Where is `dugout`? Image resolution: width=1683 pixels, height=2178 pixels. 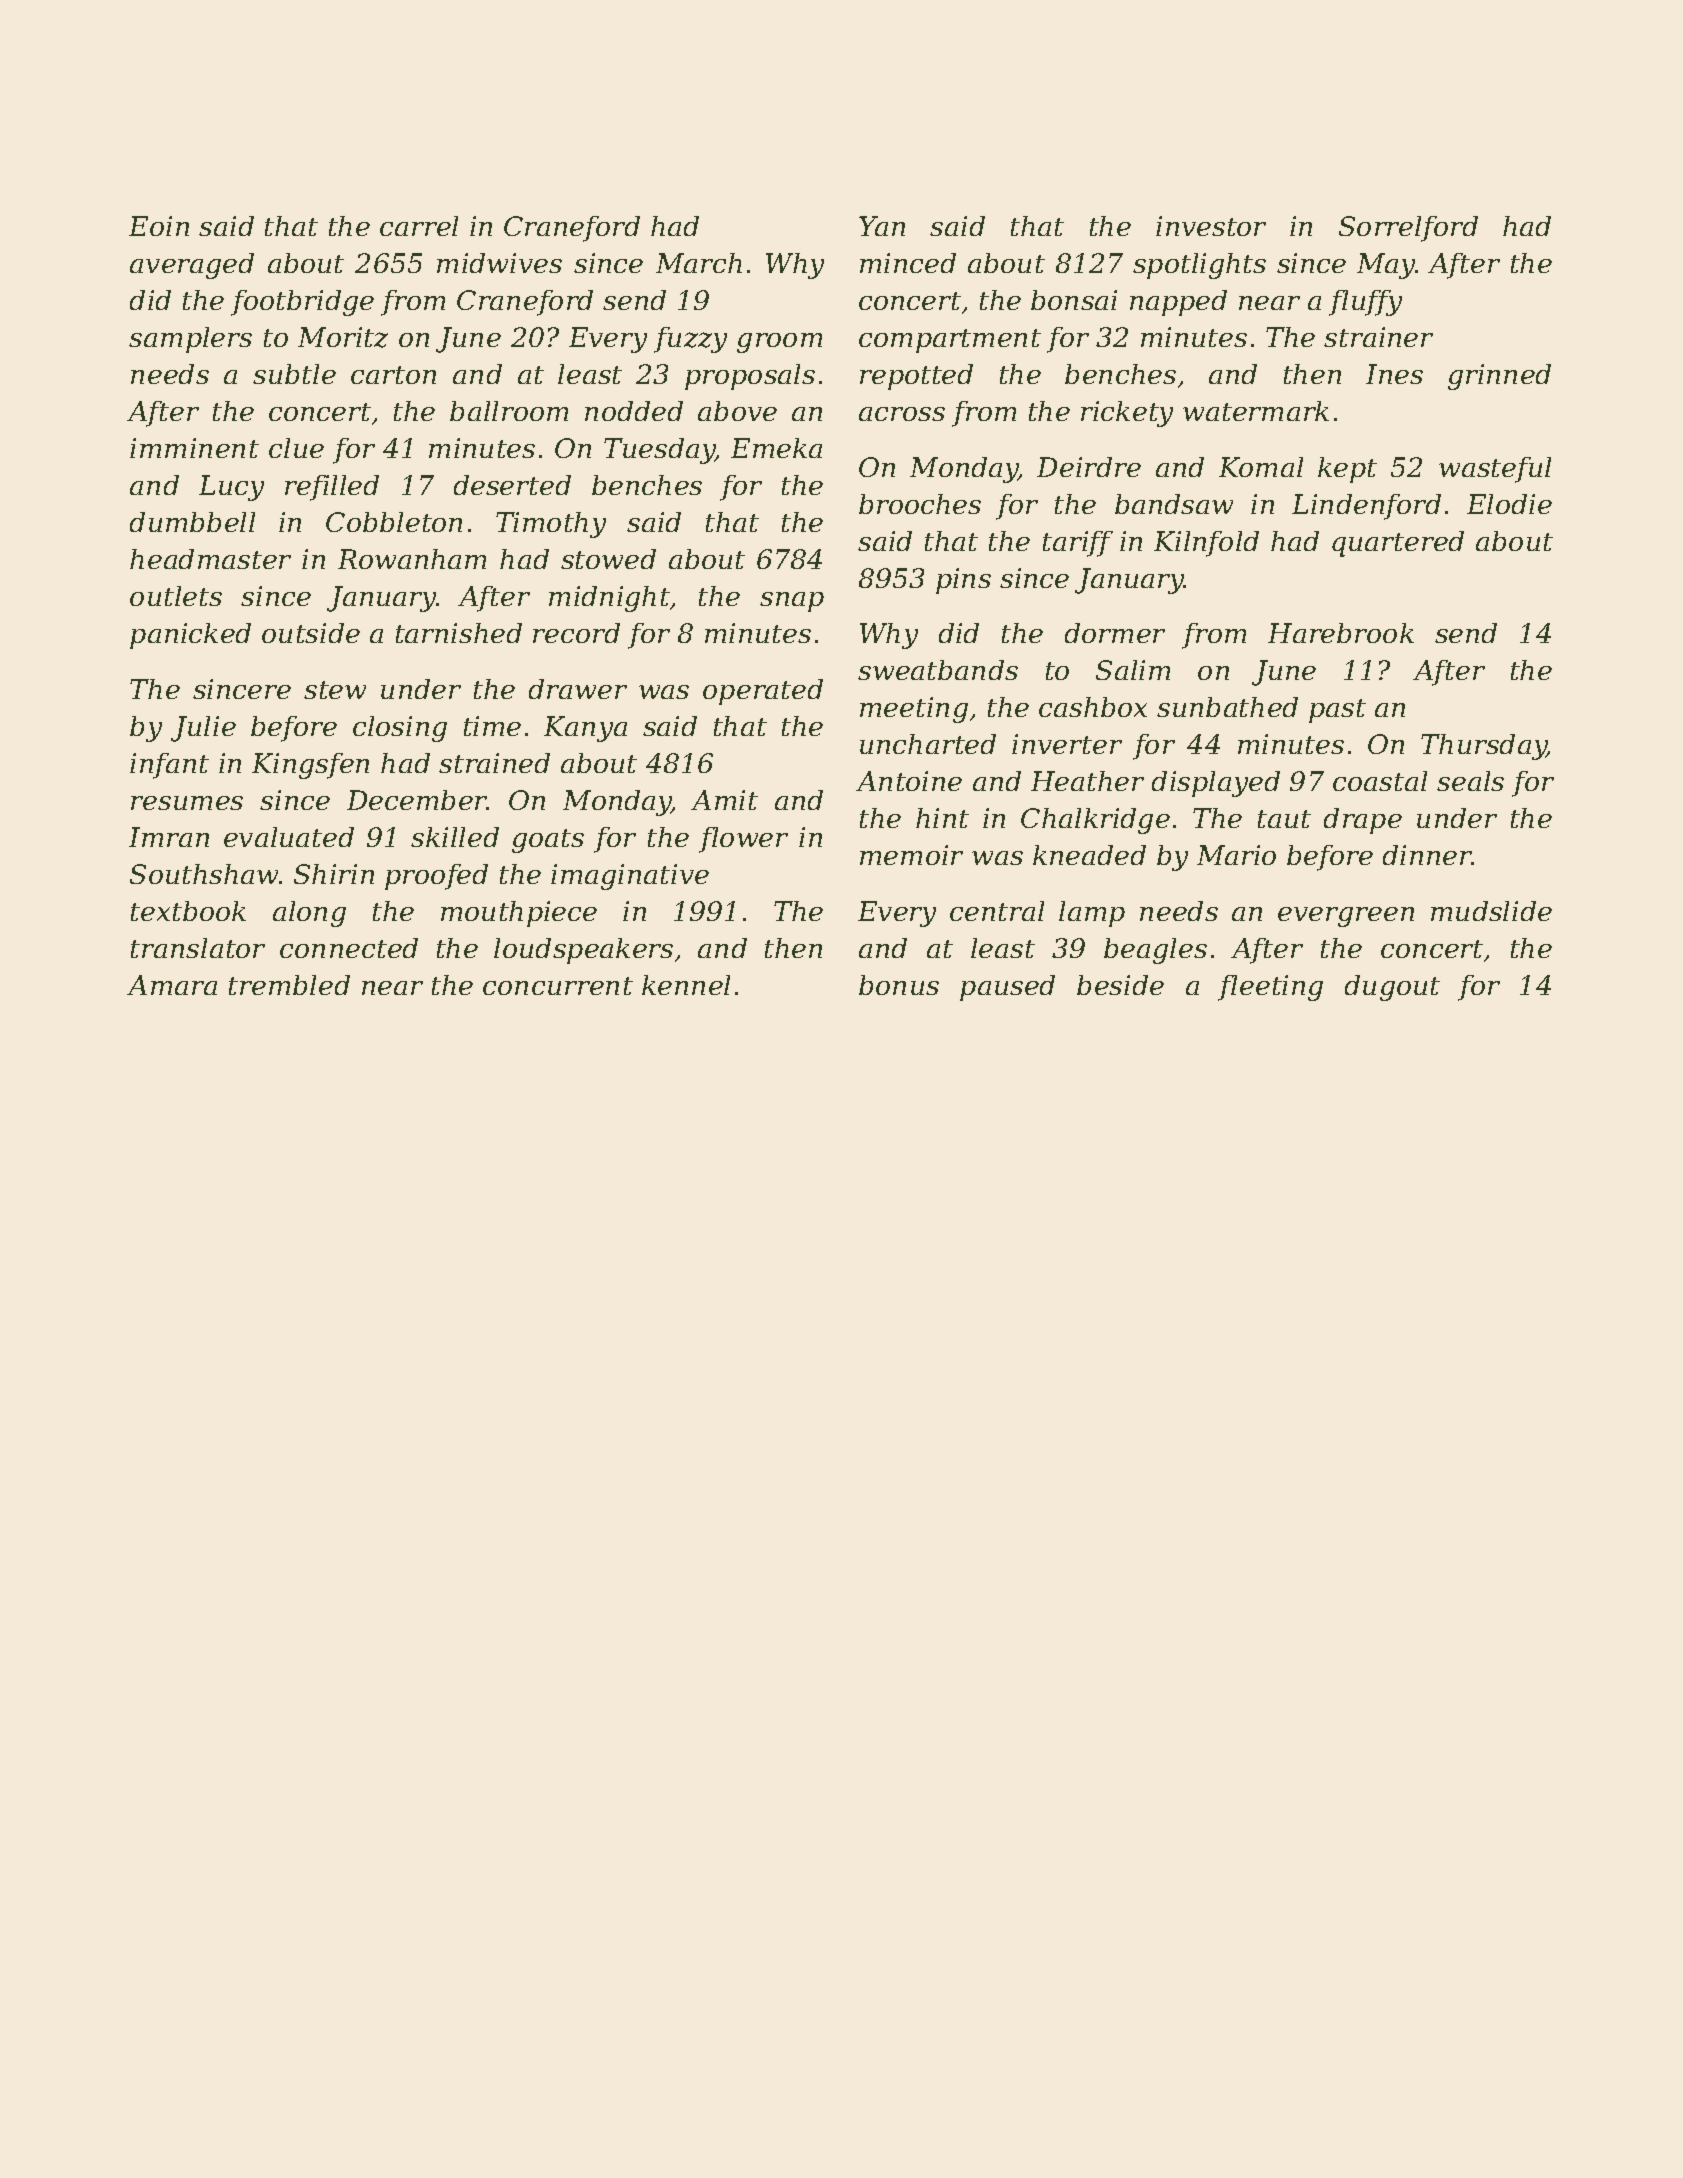 dugout is located at coordinates (1392, 988).
